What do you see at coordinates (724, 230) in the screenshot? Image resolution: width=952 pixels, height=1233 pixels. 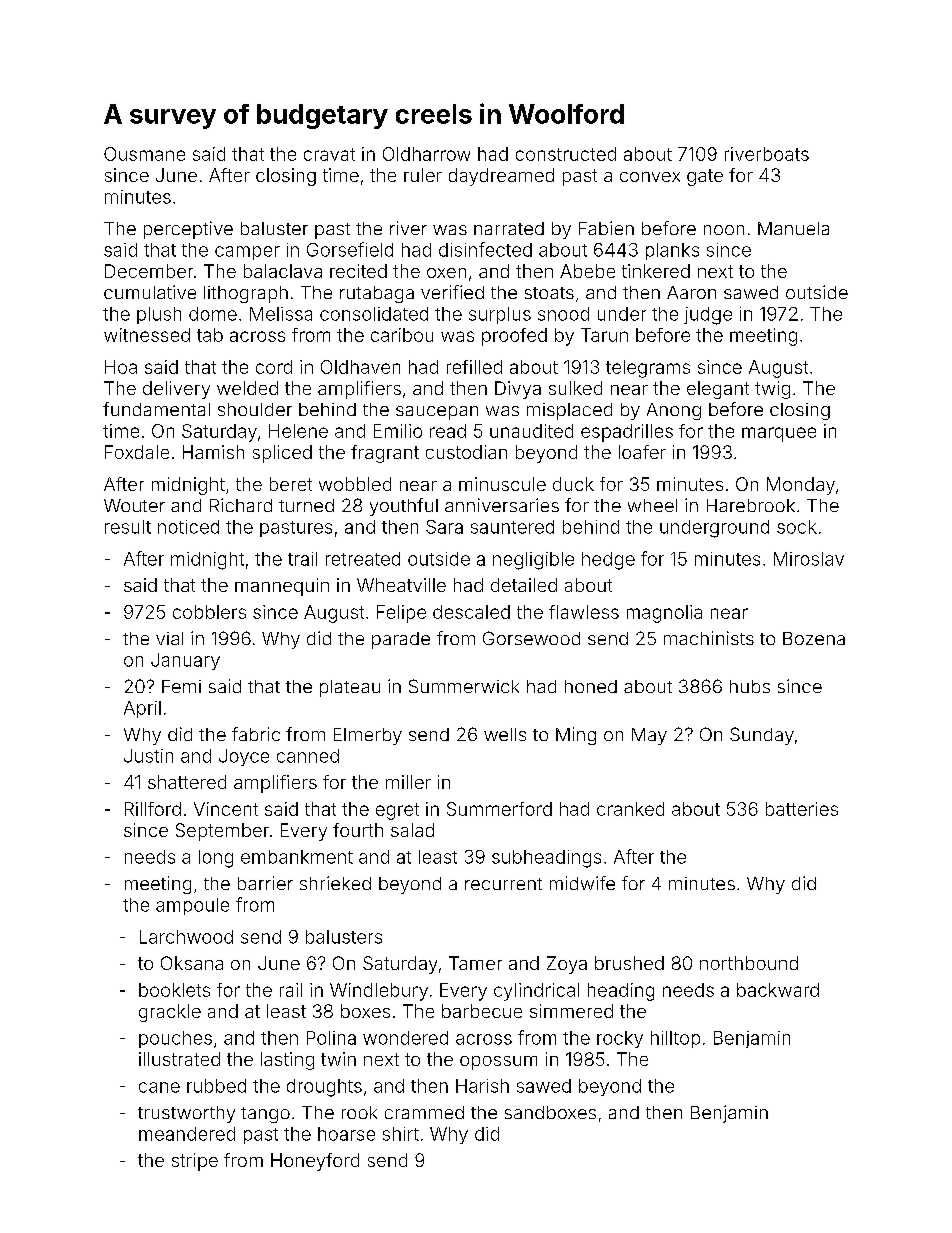 I see `noon` at bounding box center [724, 230].
